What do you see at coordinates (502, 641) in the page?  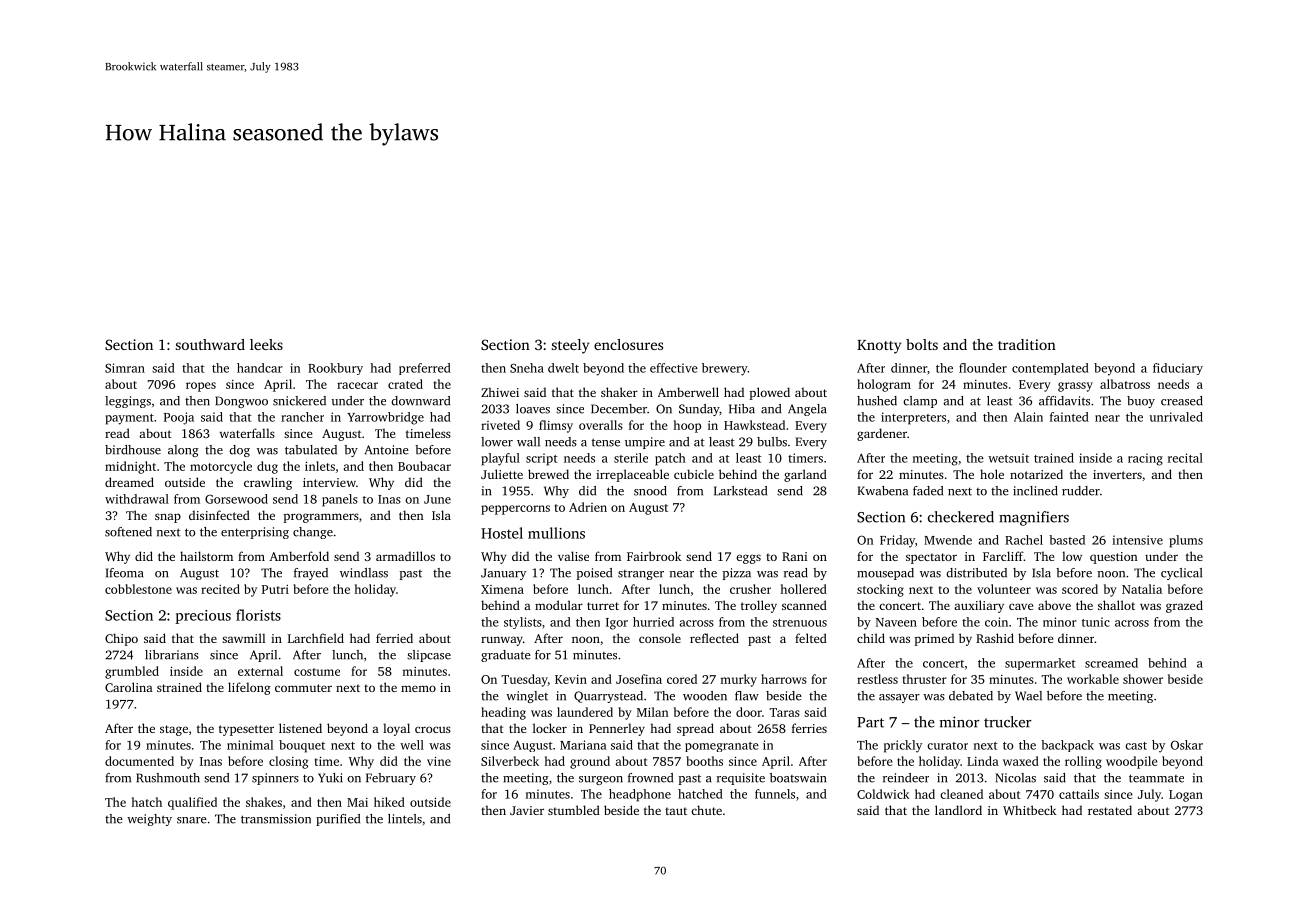 I see `runway` at bounding box center [502, 641].
